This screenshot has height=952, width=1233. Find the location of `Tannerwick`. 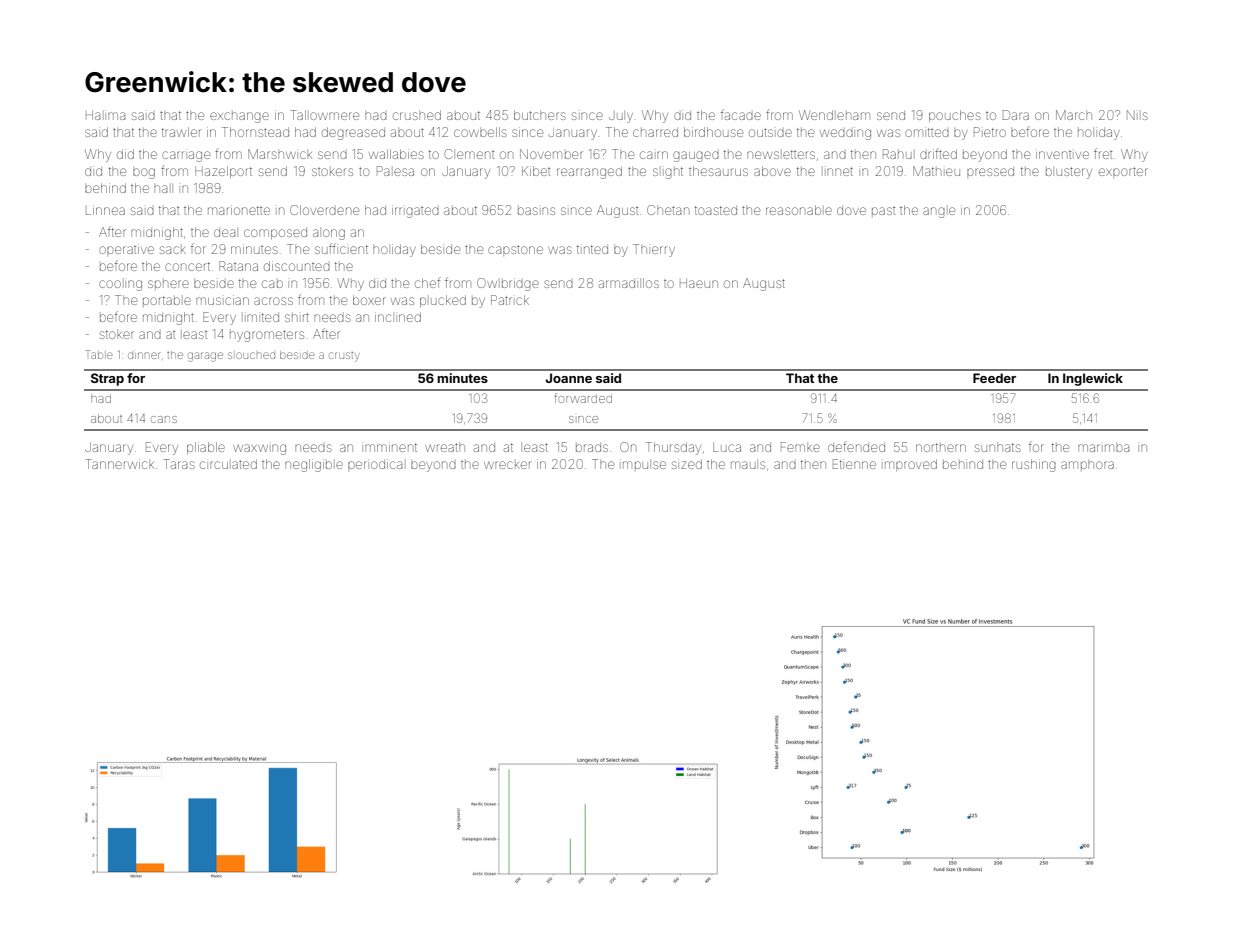

Tannerwick is located at coordinates (119, 464).
